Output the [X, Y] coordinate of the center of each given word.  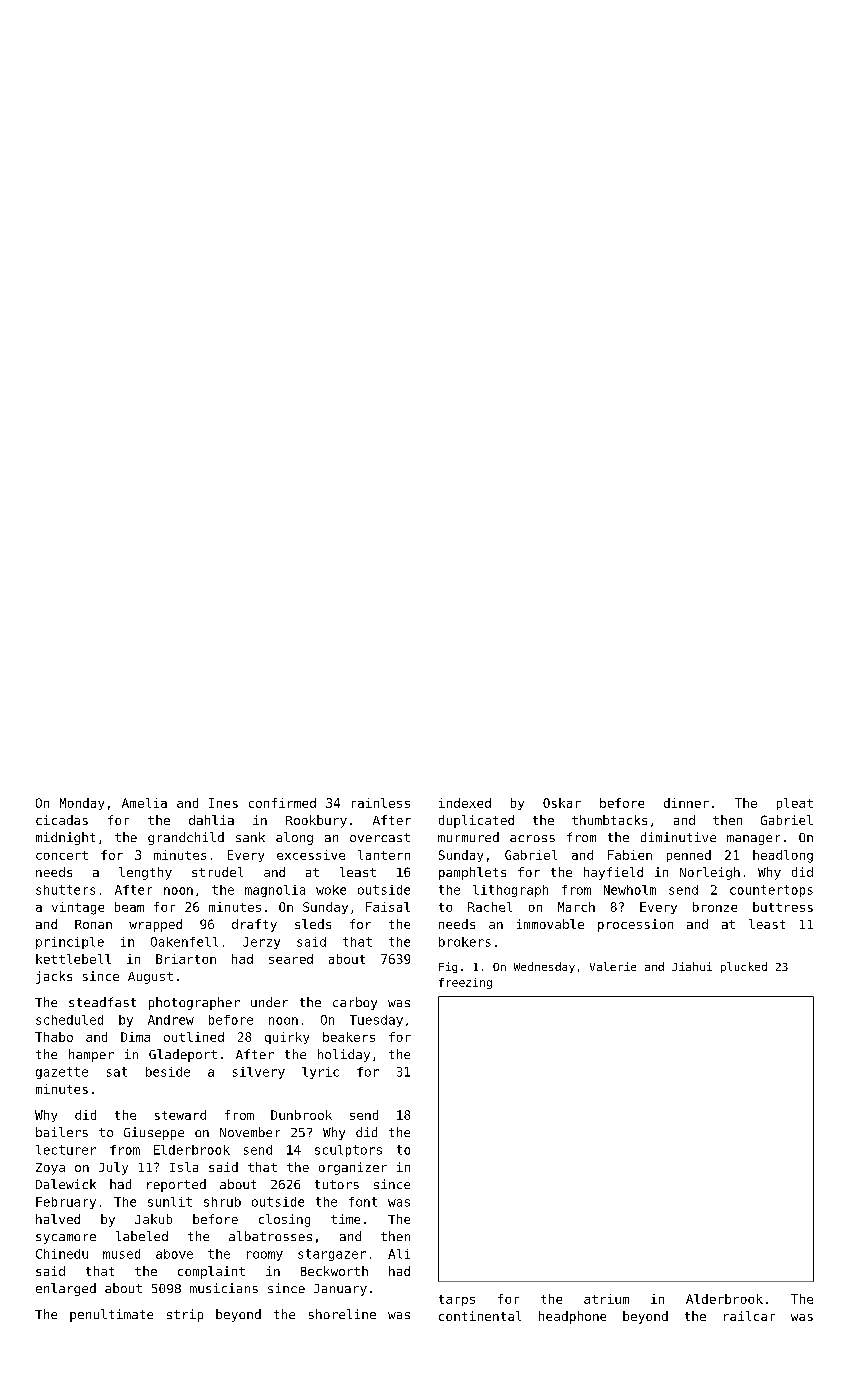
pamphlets [472, 873]
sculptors [348, 1151]
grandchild [186, 838]
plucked [744, 967]
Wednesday [544, 967]
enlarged [66, 1289]
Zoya [50, 1169]
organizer [353, 1168]
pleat [795, 804]
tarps [457, 1300]
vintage [78, 908]
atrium [606, 1299]
